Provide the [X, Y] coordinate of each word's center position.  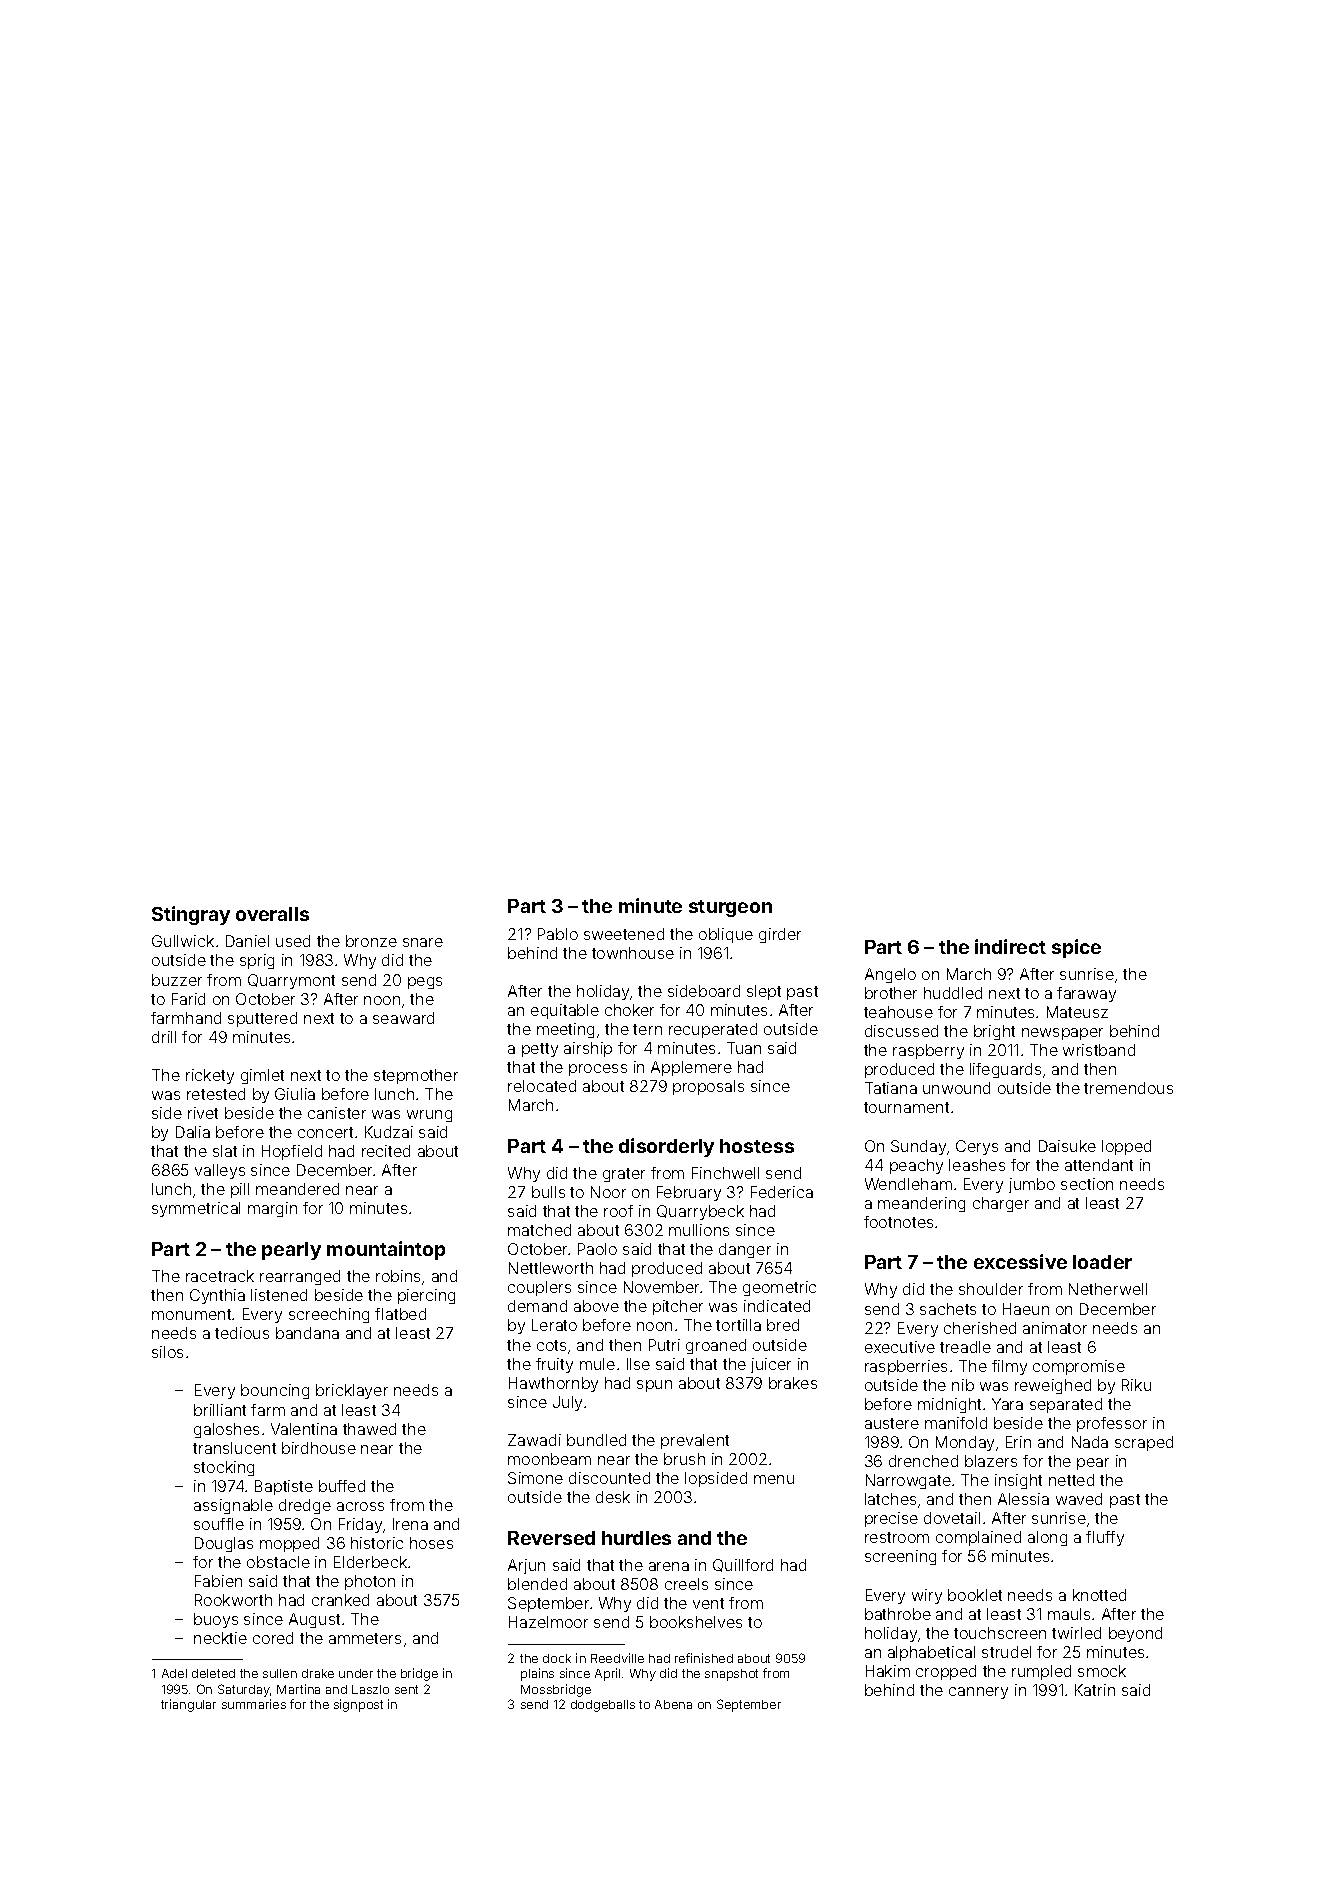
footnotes [898, 1222]
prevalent [695, 1441]
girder [780, 935]
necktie [220, 1638]
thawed [369, 1429]
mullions [699, 1230]
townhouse [633, 953]
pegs [425, 983]
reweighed [1053, 1386]
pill [240, 1190]
